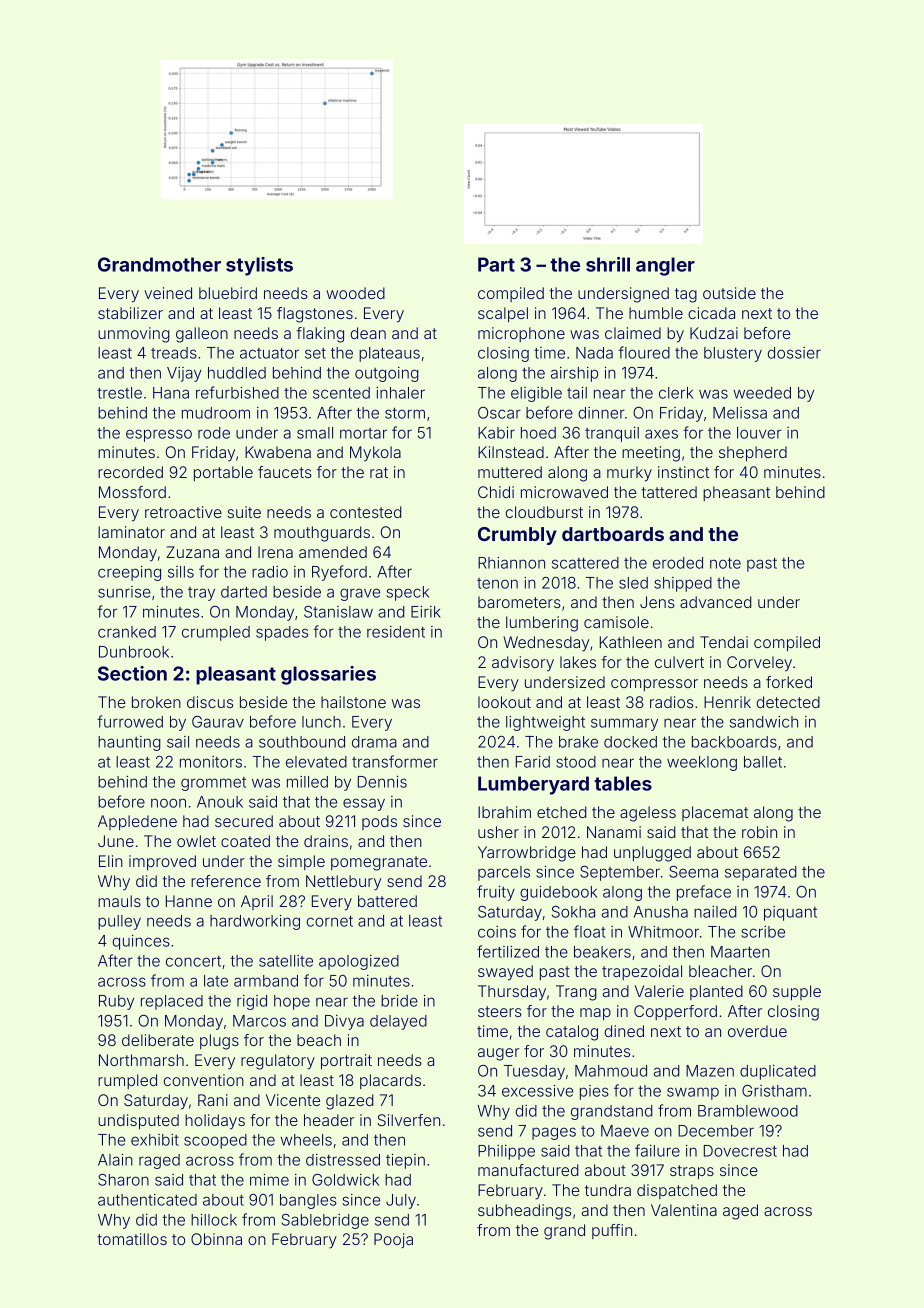 The image size is (924, 1308). What do you see at coordinates (216, 1239) in the screenshot?
I see `Obinna` at bounding box center [216, 1239].
